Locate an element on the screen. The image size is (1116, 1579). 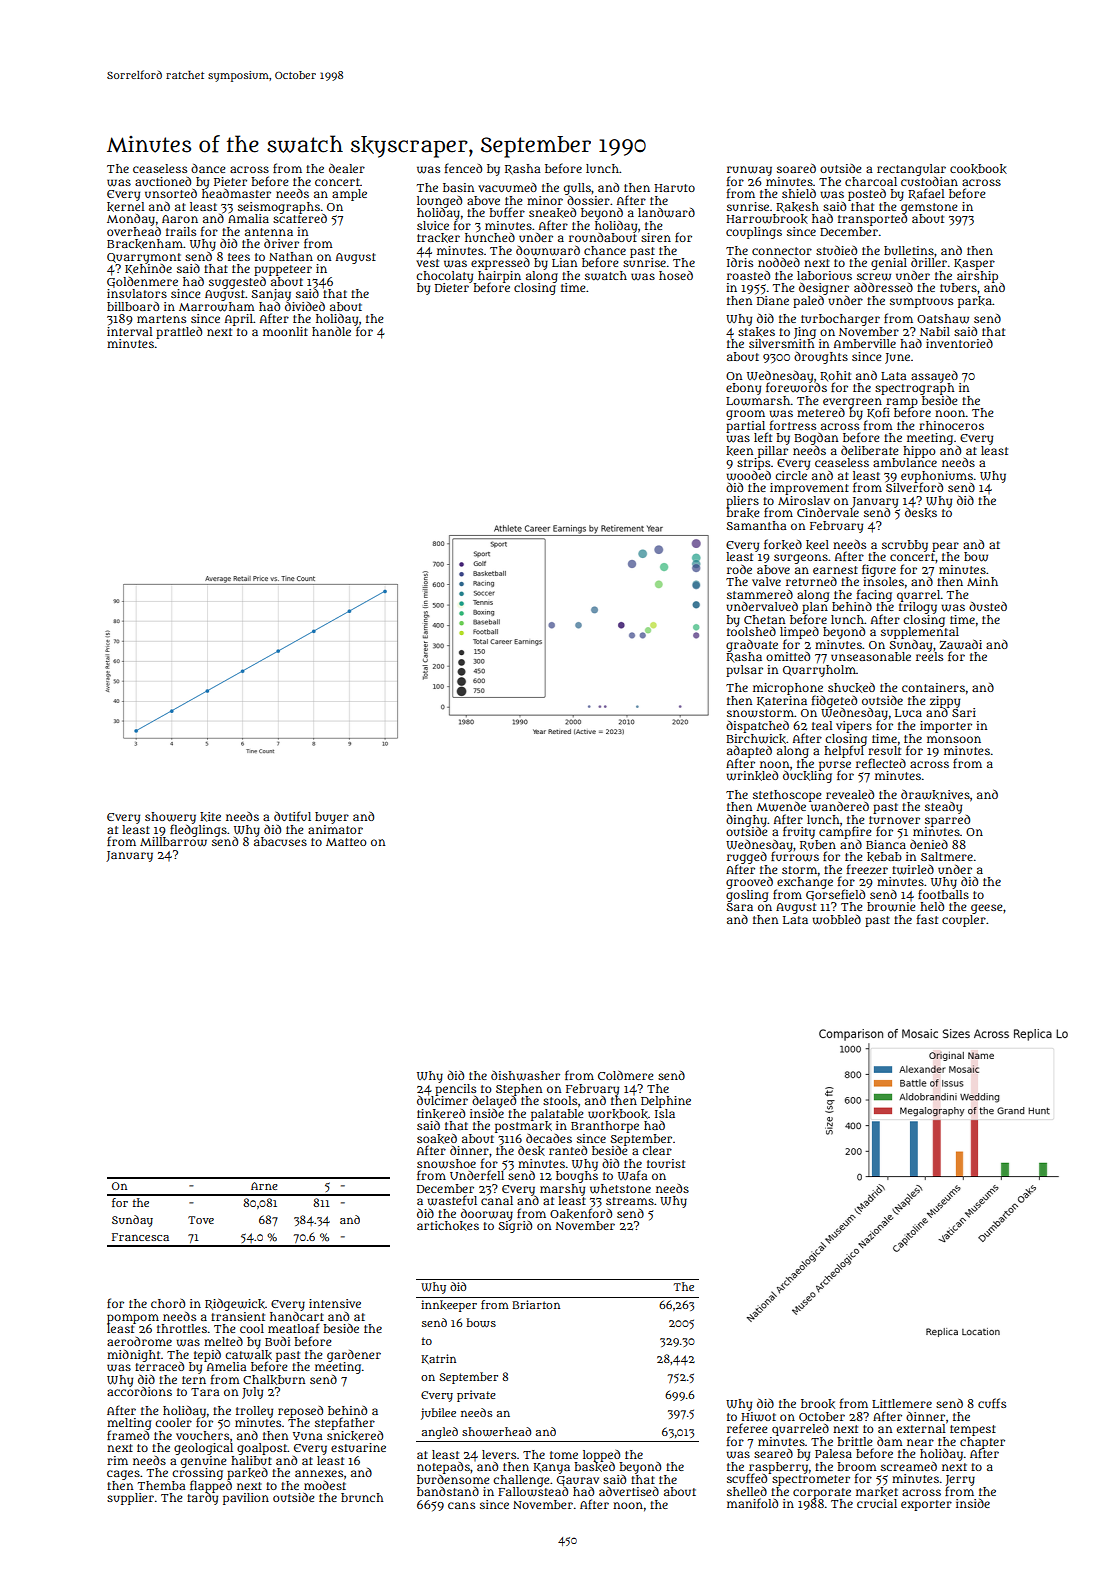
Millbarrow is located at coordinates (173, 841).
